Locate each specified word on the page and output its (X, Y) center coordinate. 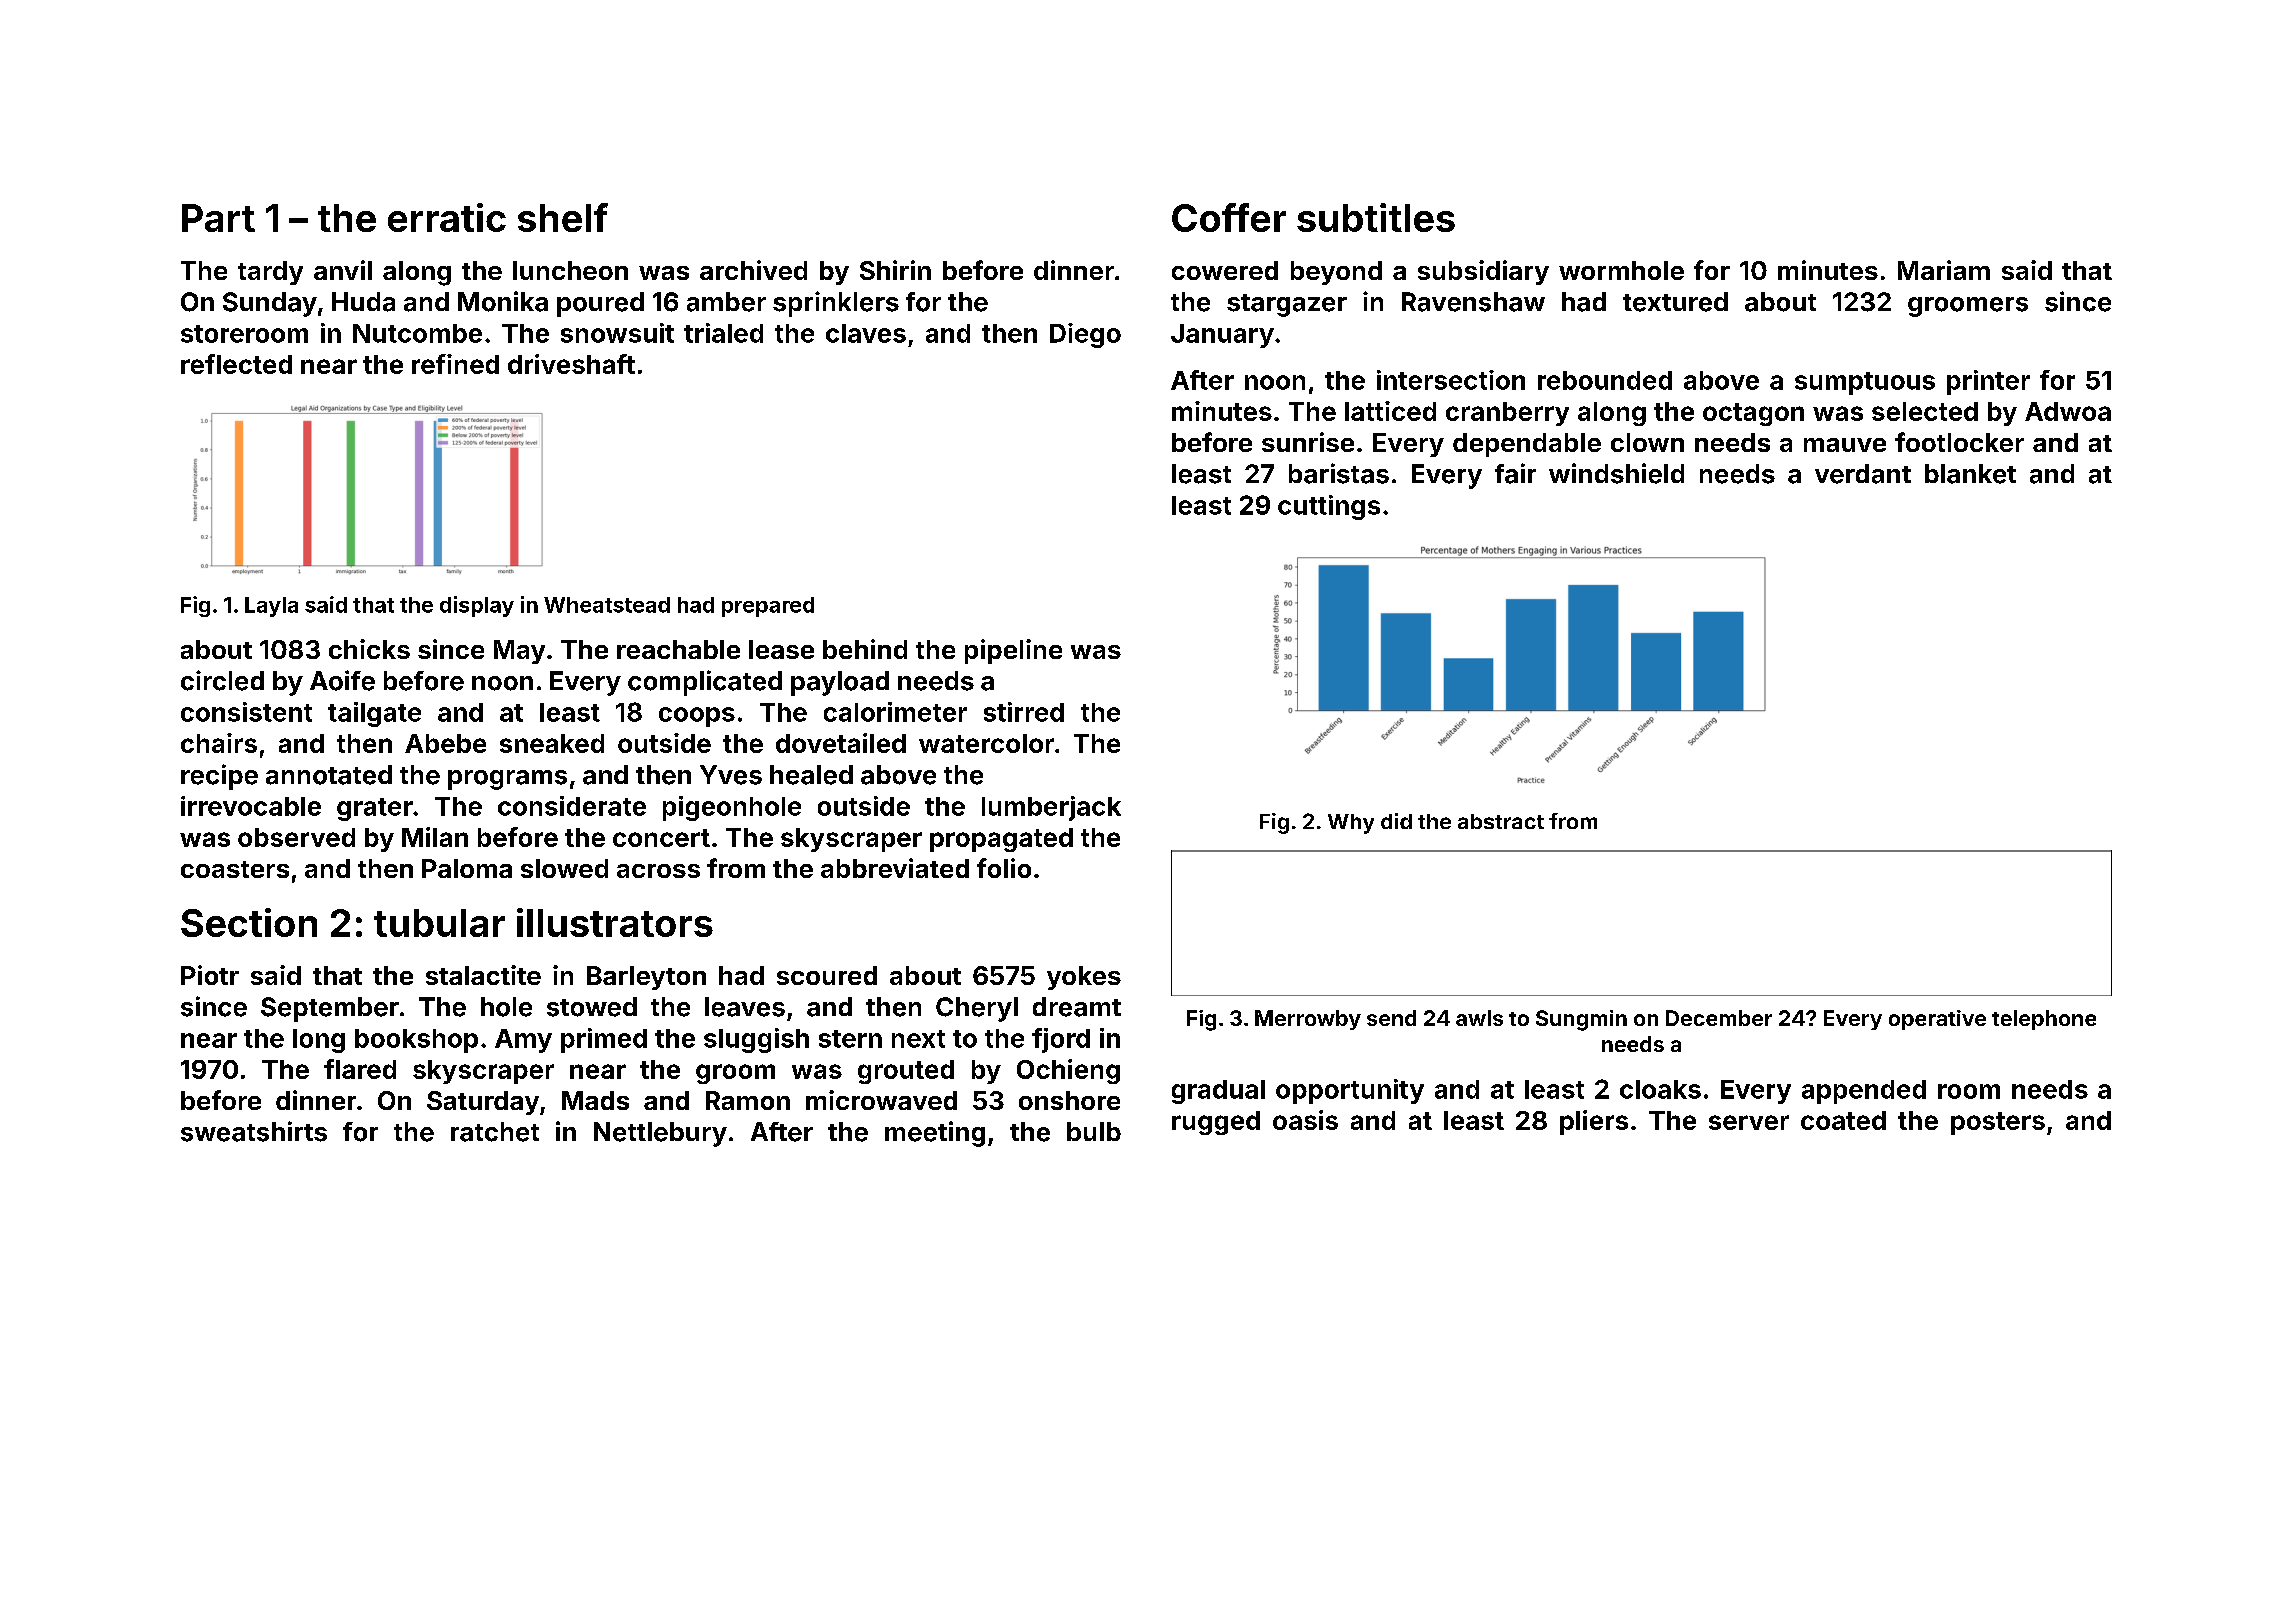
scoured (827, 975)
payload (840, 683)
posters (1998, 1123)
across (658, 871)
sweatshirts (254, 1131)
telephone (2044, 1020)
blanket (1970, 474)
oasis (1305, 1120)
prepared (768, 607)
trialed (723, 333)
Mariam (1944, 270)
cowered (1225, 270)
